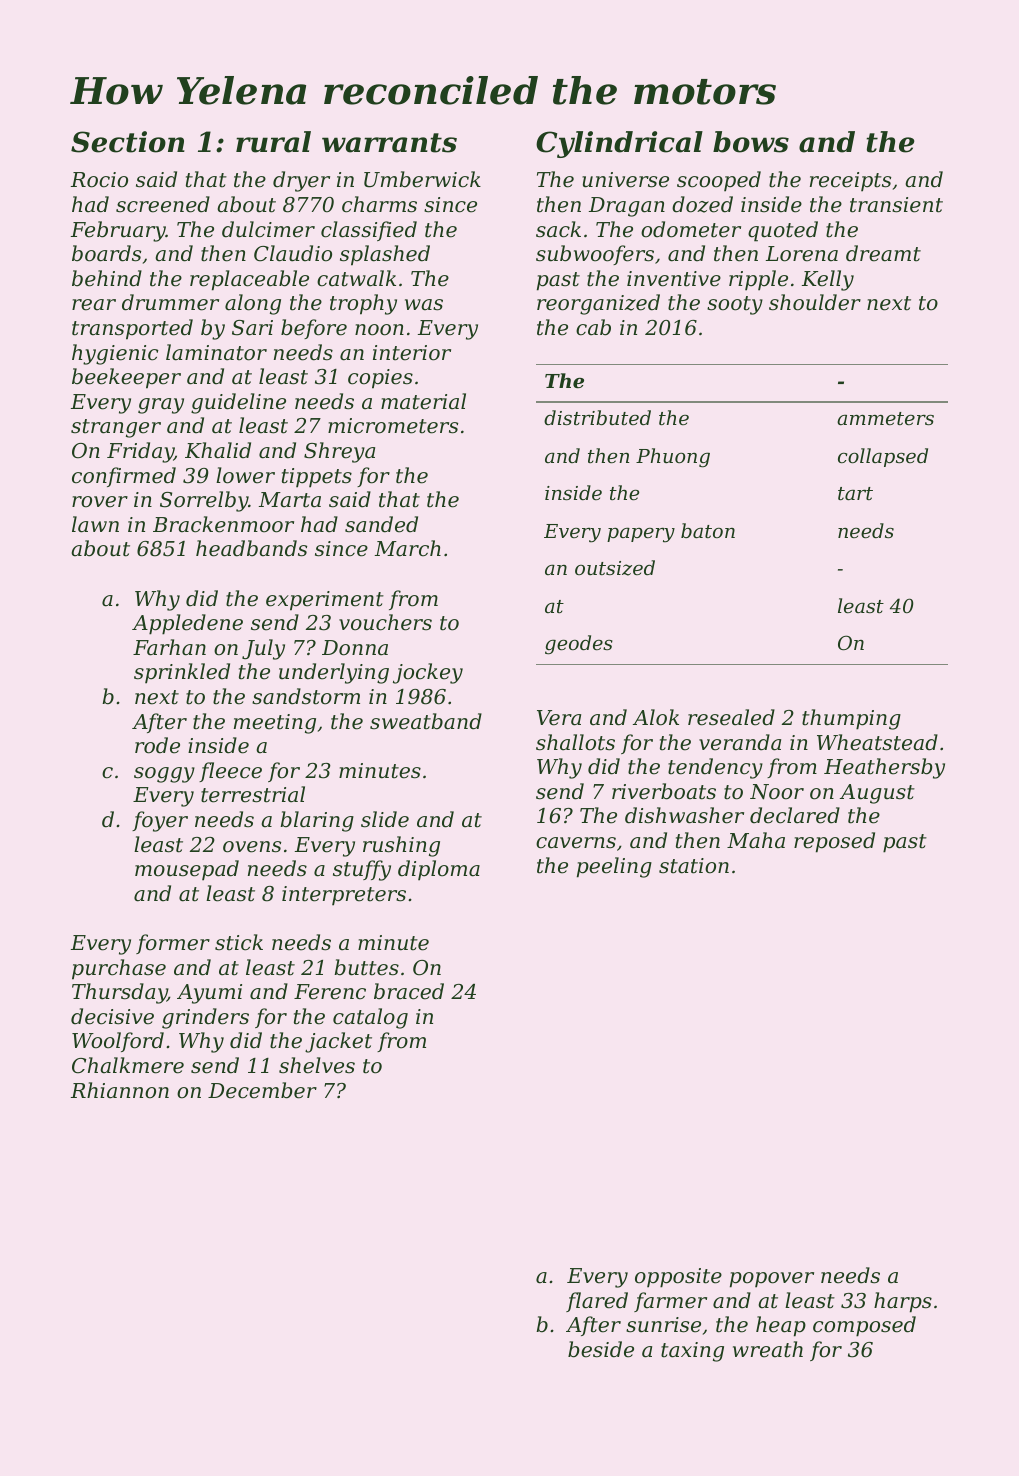 This screenshot has height=1476, width=1019. Describe the element at coordinates (619, 144) in the screenshot. I see `Cylindrical` at that location.
